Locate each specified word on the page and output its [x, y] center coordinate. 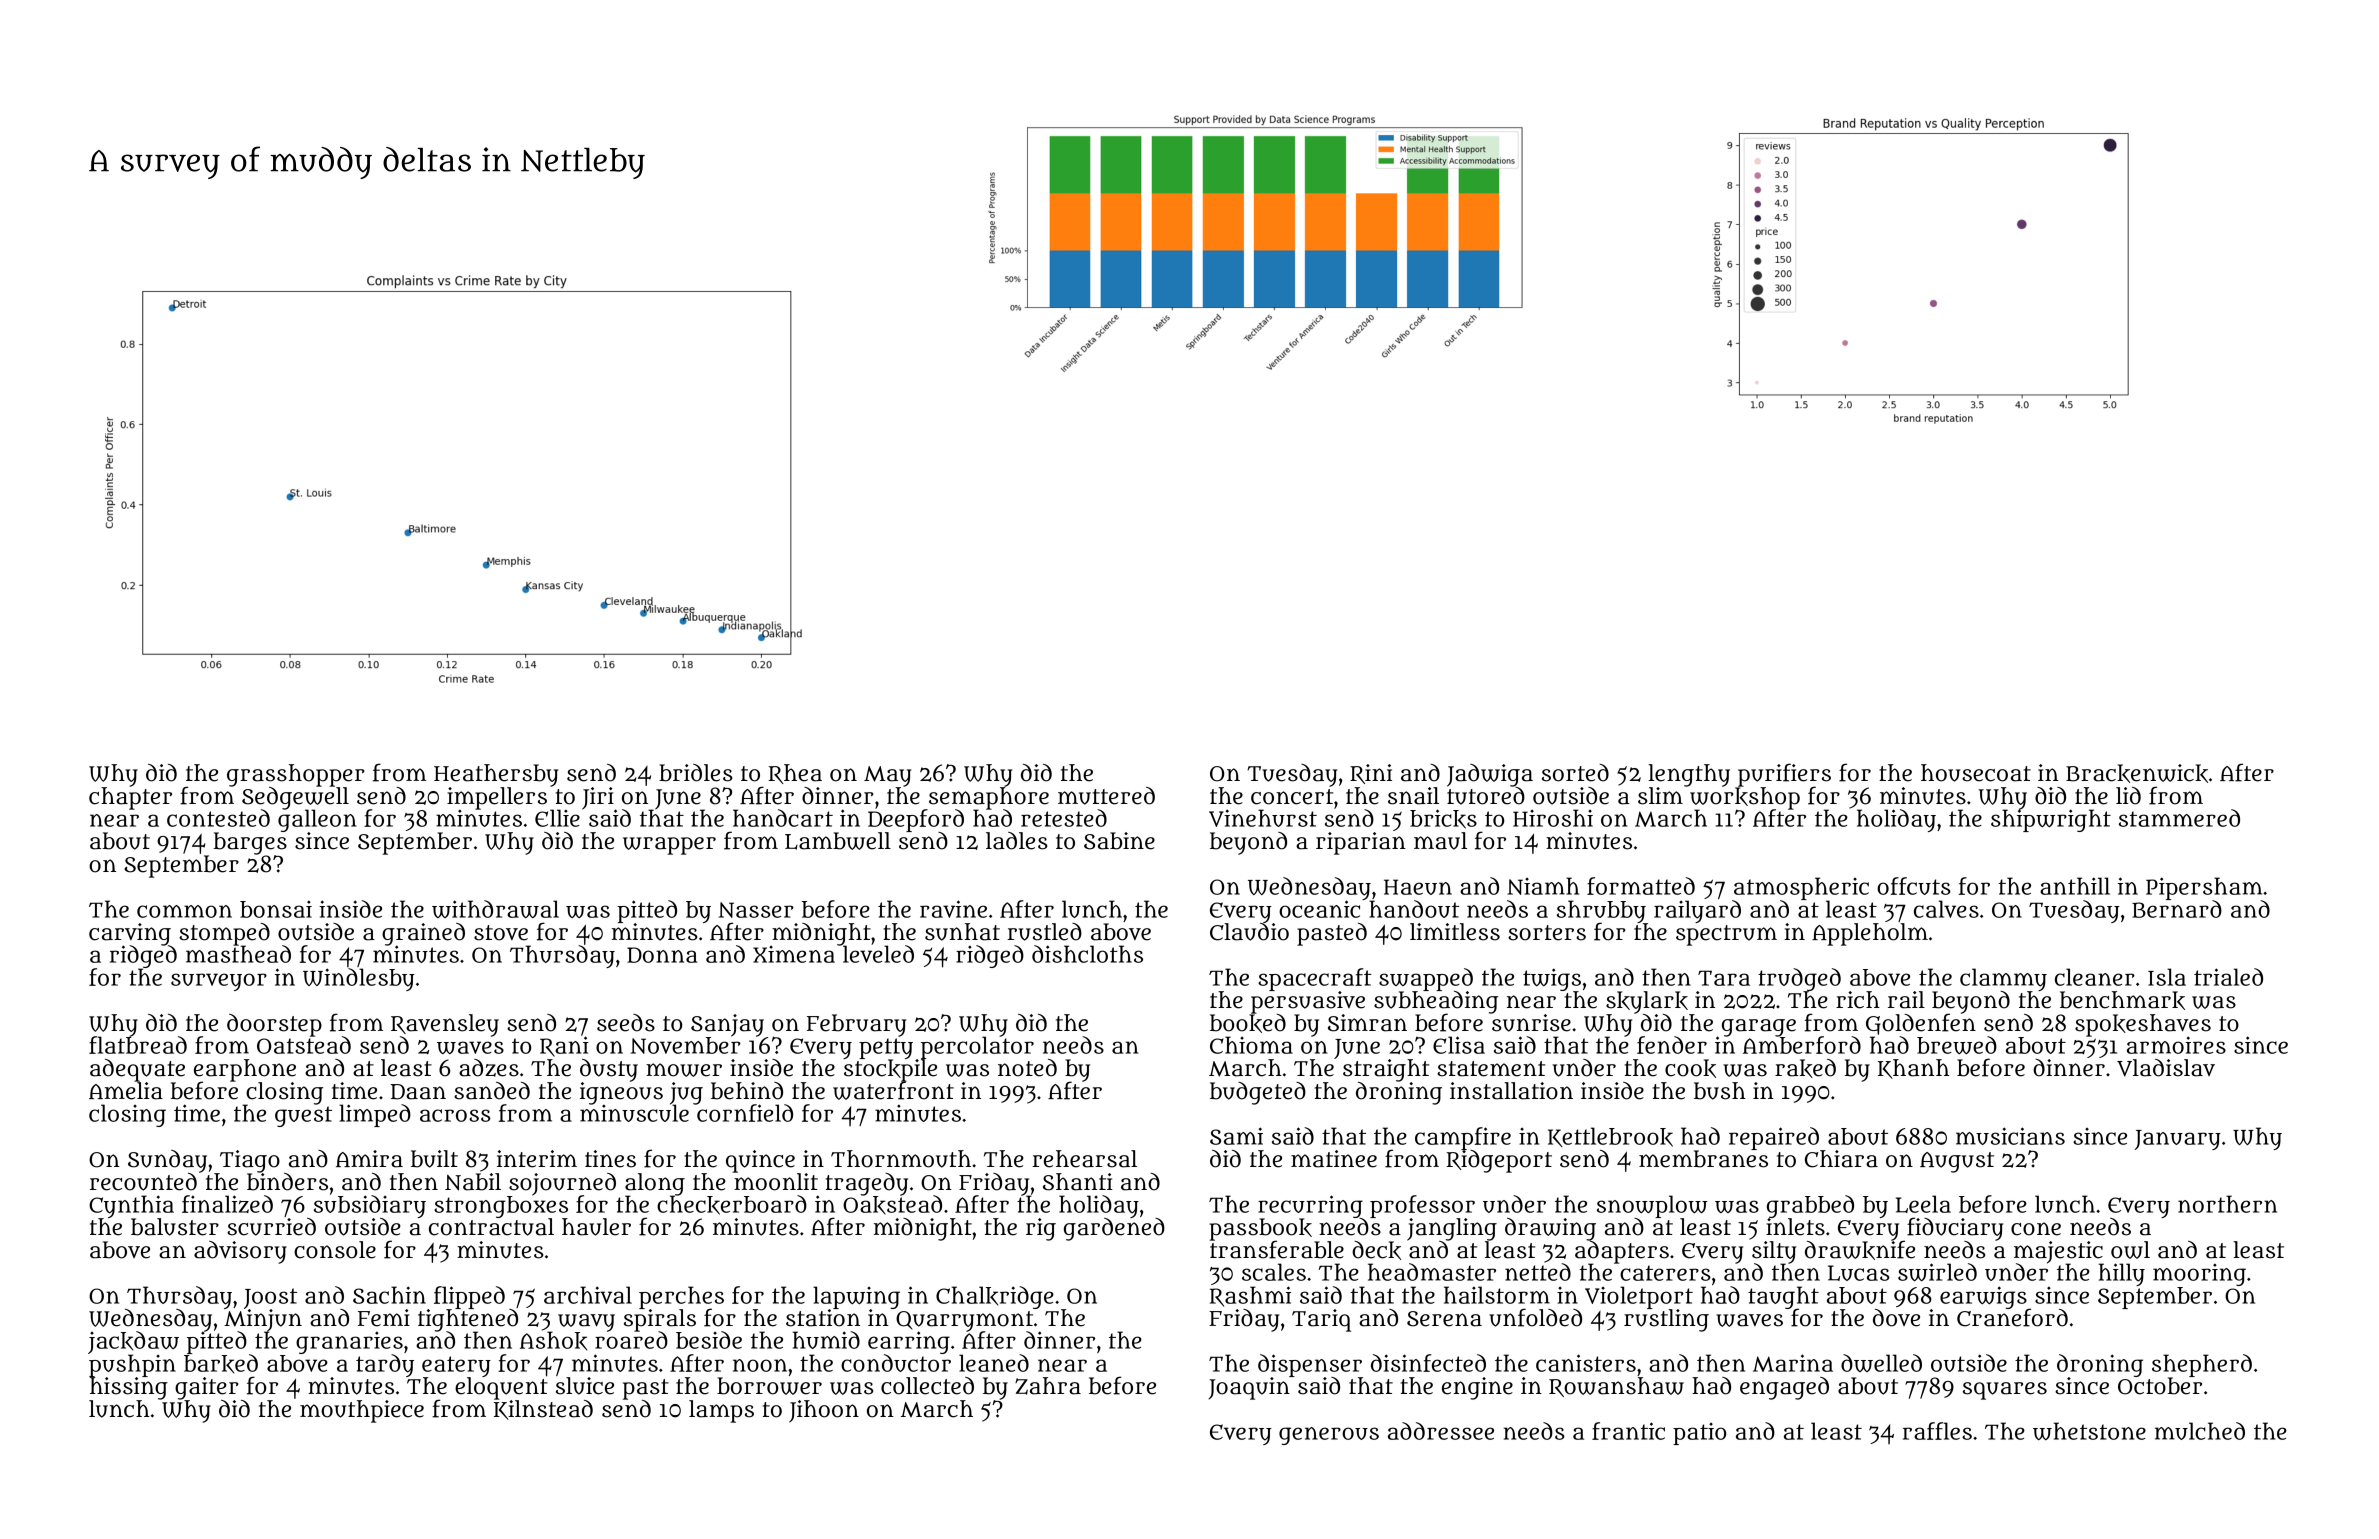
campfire [1463, 1138]
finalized [227, 1204]
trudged [1799, 979]
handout [1414, 909]
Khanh [1913, 1069]
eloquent [501, 1388]
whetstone [2089, 1431]
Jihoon [824, 1411]
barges [250, 843]
